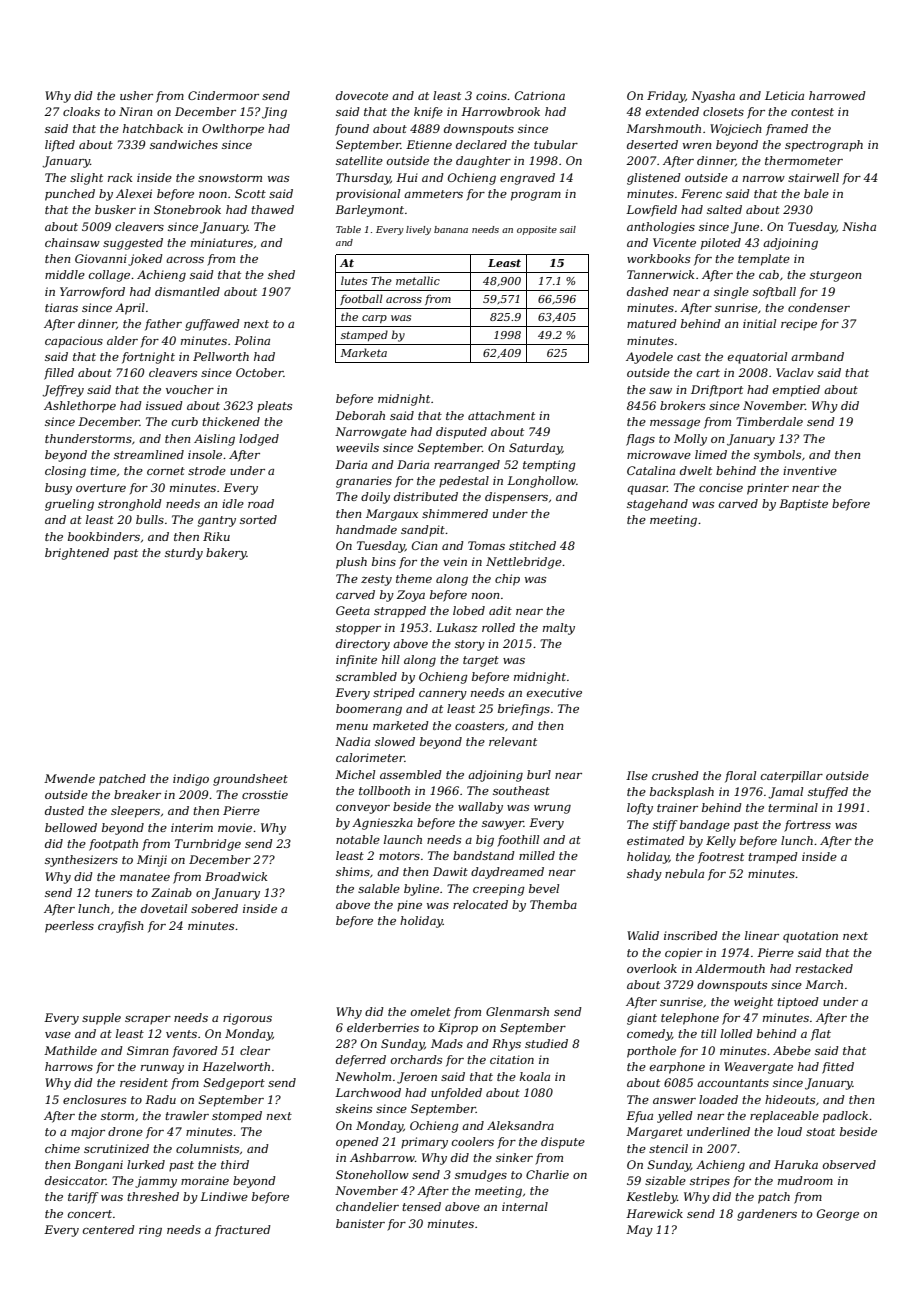 The image size is (924, 1308). Describe the element at coordinates (837, 95) in the page. I see `harrowed` at that location.
